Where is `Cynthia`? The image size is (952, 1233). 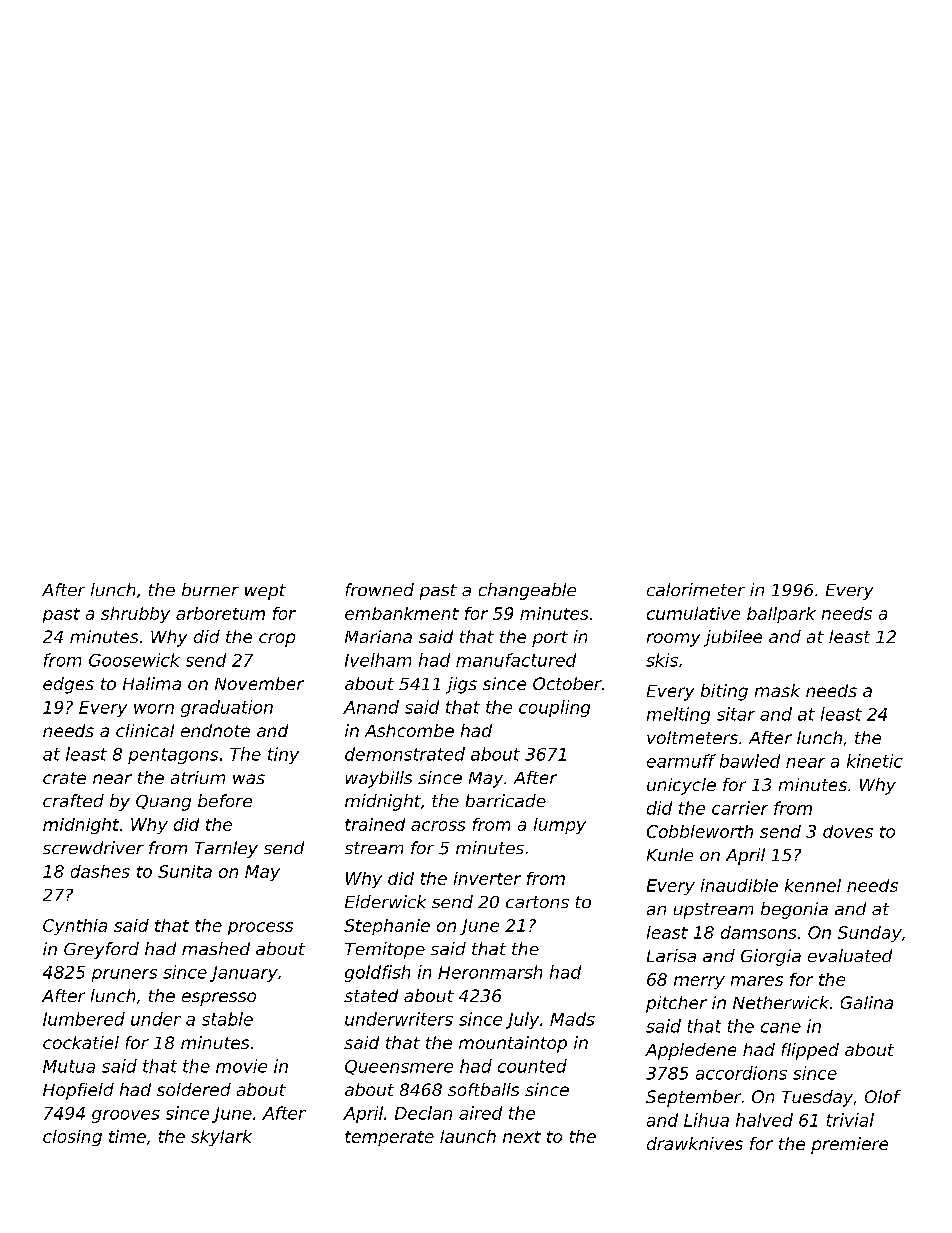
Cynthia is located at coordinates (75, 927).
